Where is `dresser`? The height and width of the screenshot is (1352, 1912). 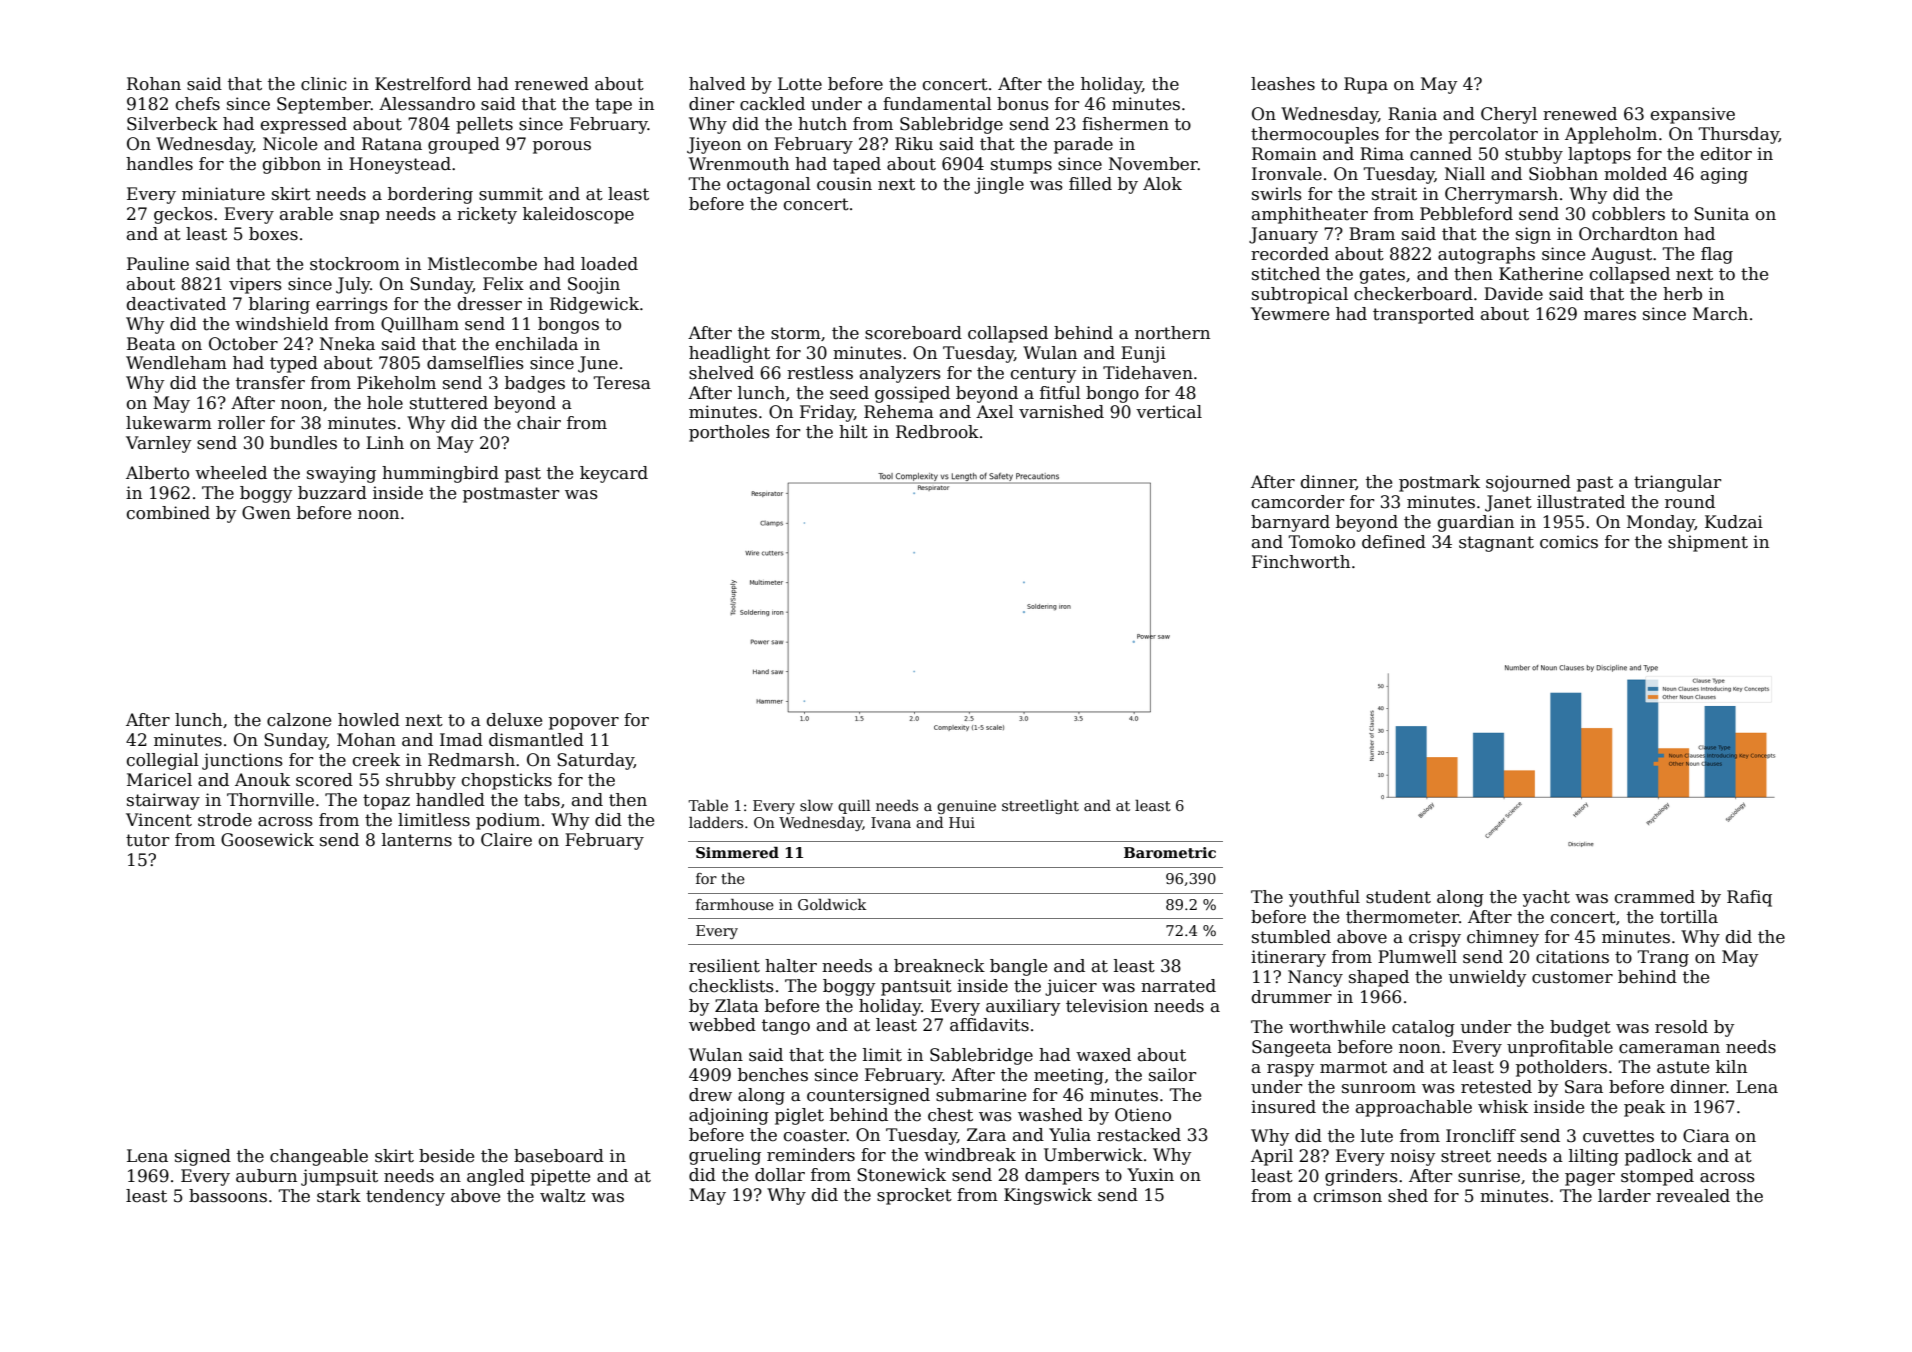
dresser is located at coordinates (490, 304).
